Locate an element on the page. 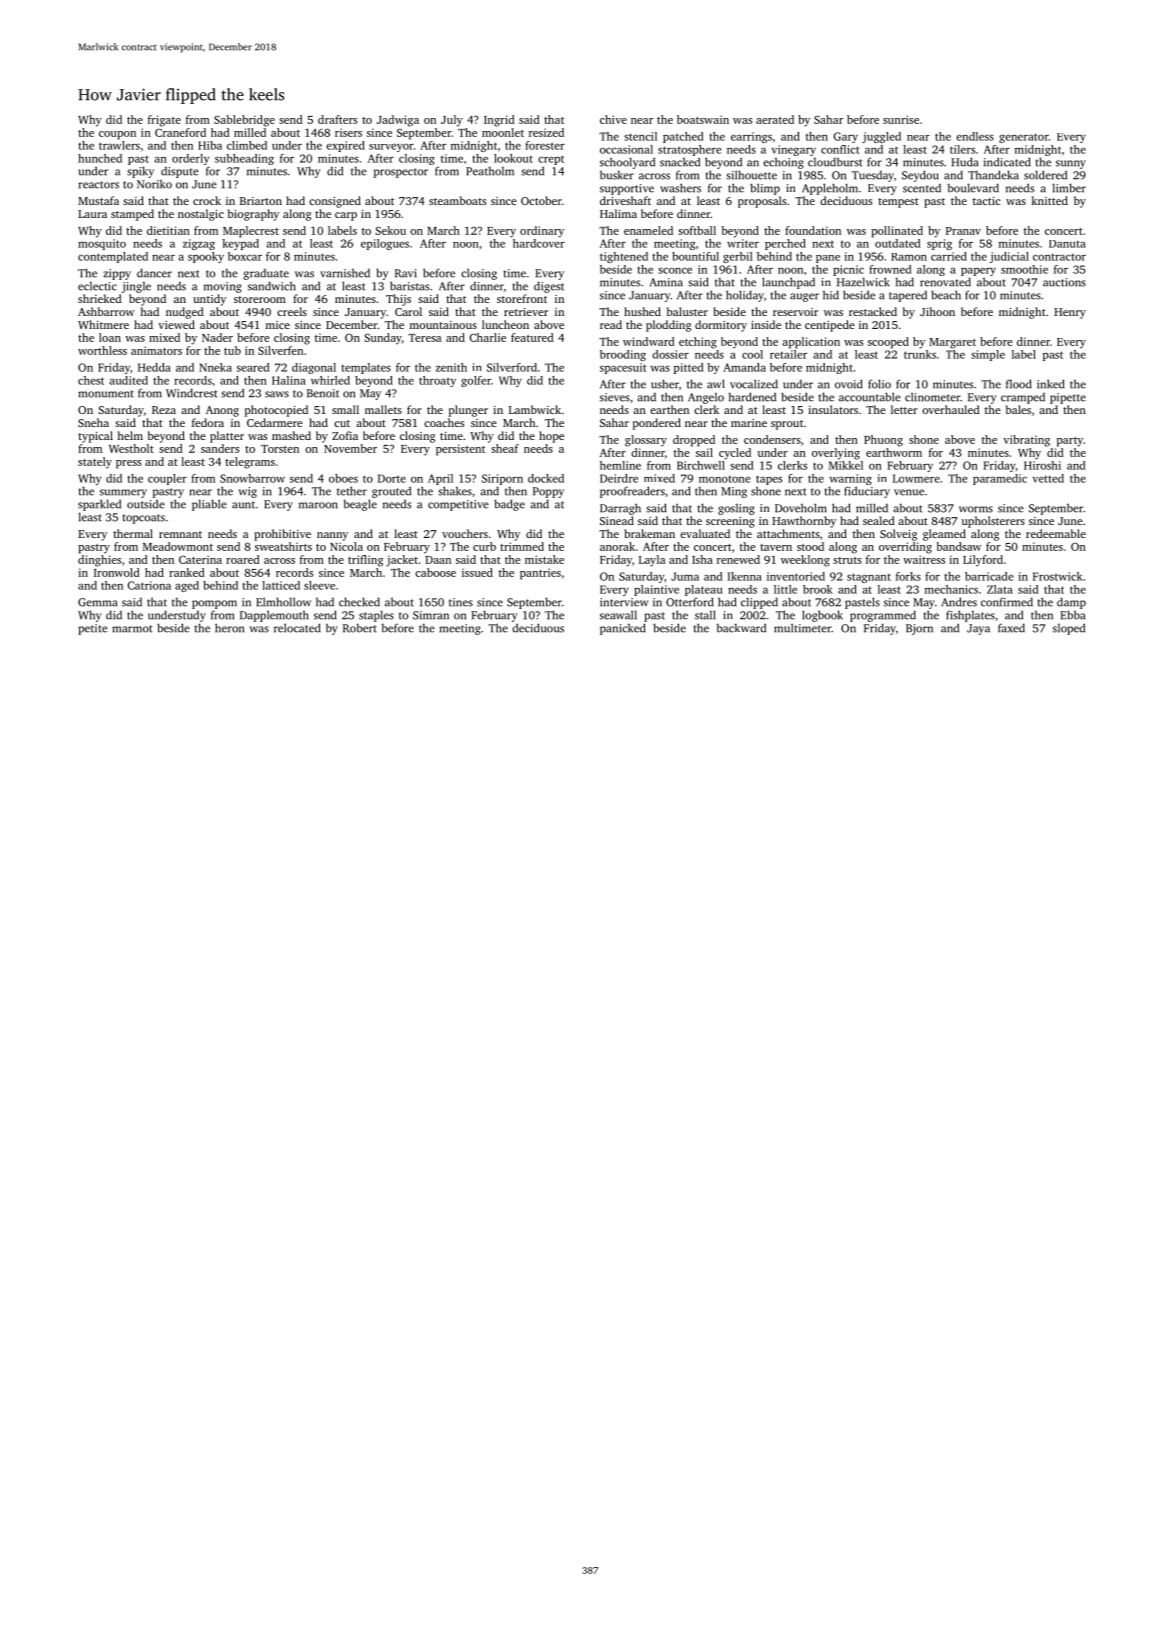 The width and height of the image is (1164, 1646). sieves is located at coordinates (615, 397).
